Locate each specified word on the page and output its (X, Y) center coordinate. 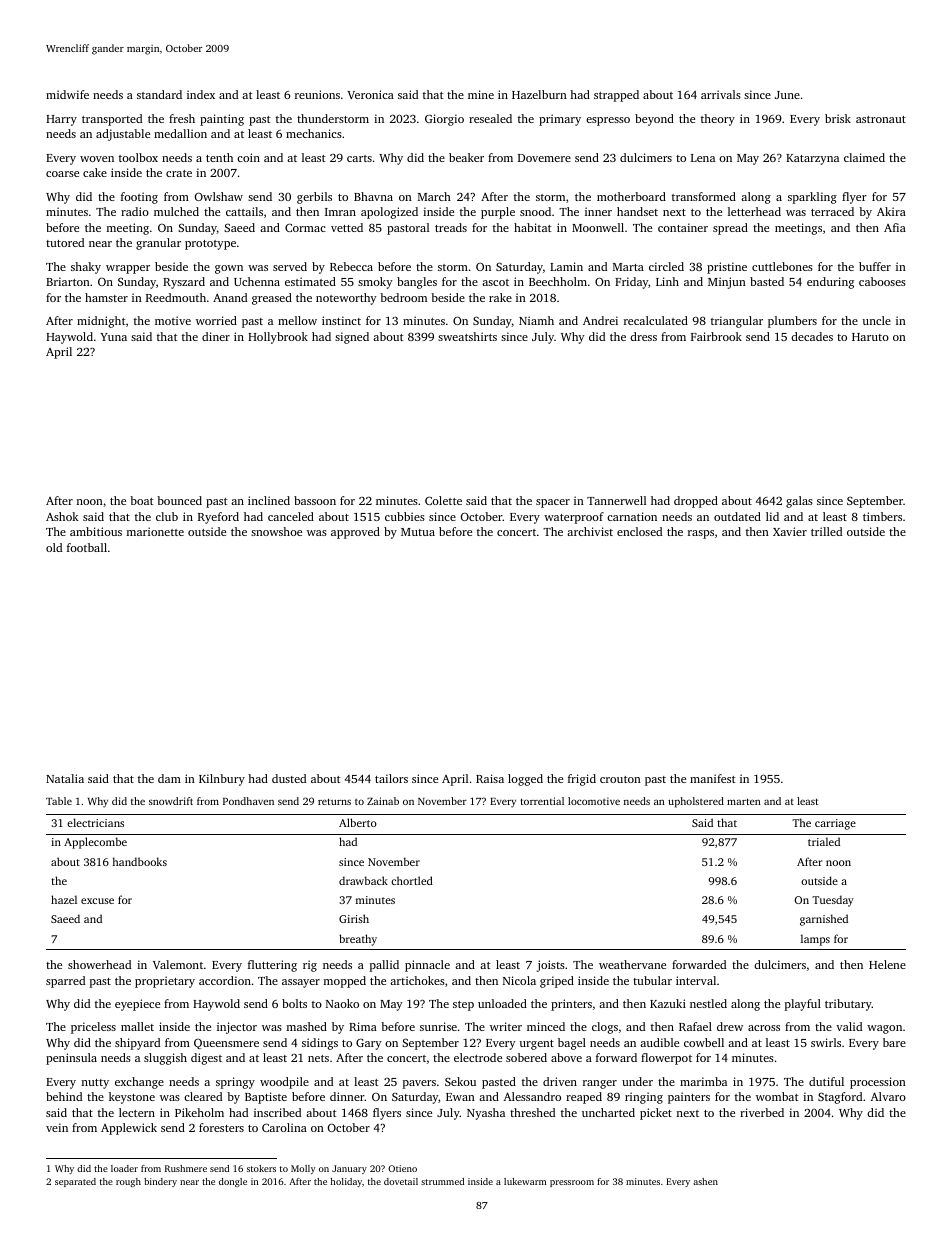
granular (158, 244)
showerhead (99, 964)
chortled (412, 880)
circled (666, 266)
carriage (835, 824)
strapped (616, 96)
